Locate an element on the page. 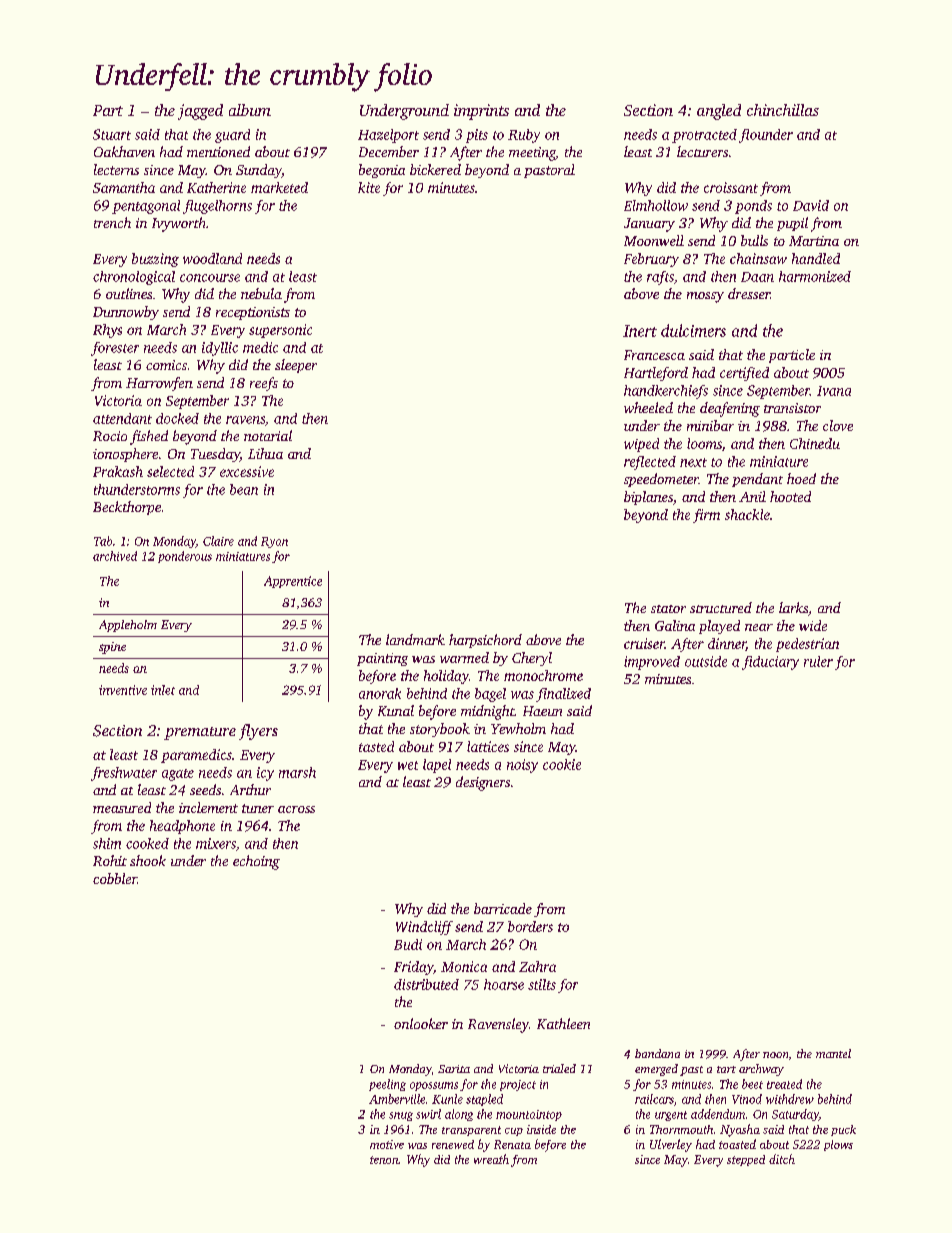 The height and width of the image is (1233, 952). stepped is located at coordinates (746, 1160).
